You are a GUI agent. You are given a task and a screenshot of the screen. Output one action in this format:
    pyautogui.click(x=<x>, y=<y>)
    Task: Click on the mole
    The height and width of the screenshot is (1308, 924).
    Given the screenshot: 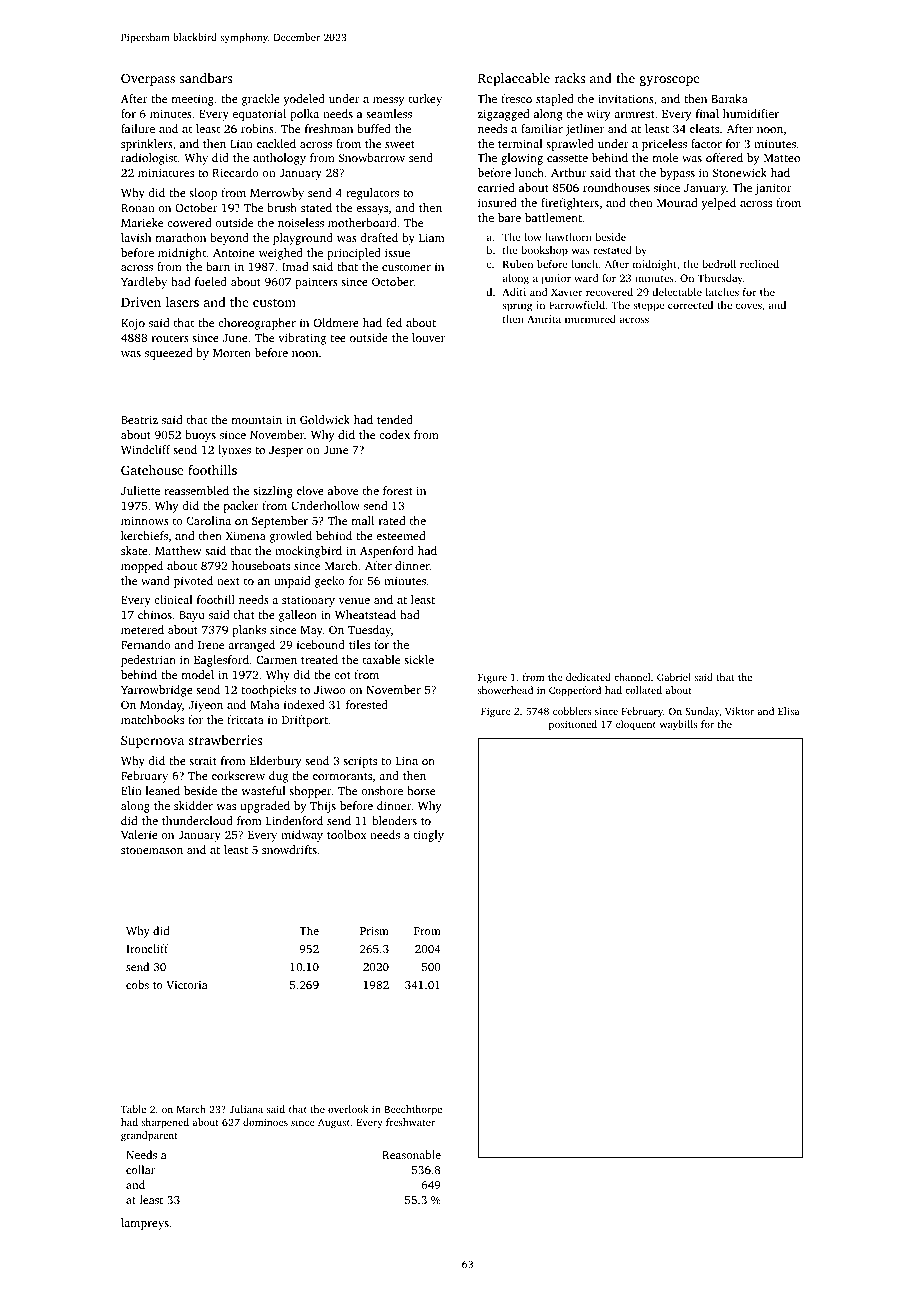 What is the action you would take?
    pyautogui.click(x=665, y=157)
